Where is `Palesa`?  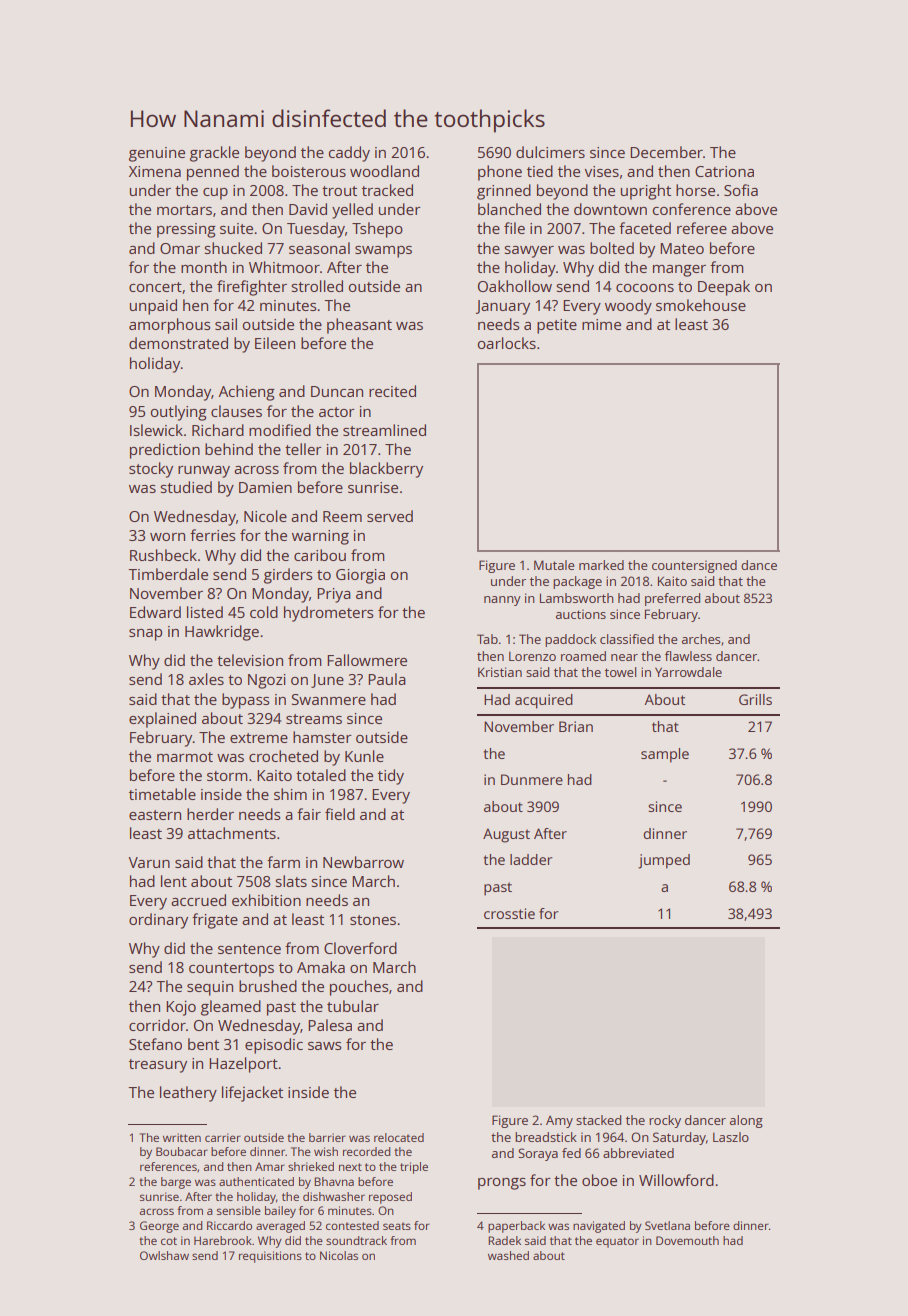 Palesa is located at coordinates (330, 1025).
